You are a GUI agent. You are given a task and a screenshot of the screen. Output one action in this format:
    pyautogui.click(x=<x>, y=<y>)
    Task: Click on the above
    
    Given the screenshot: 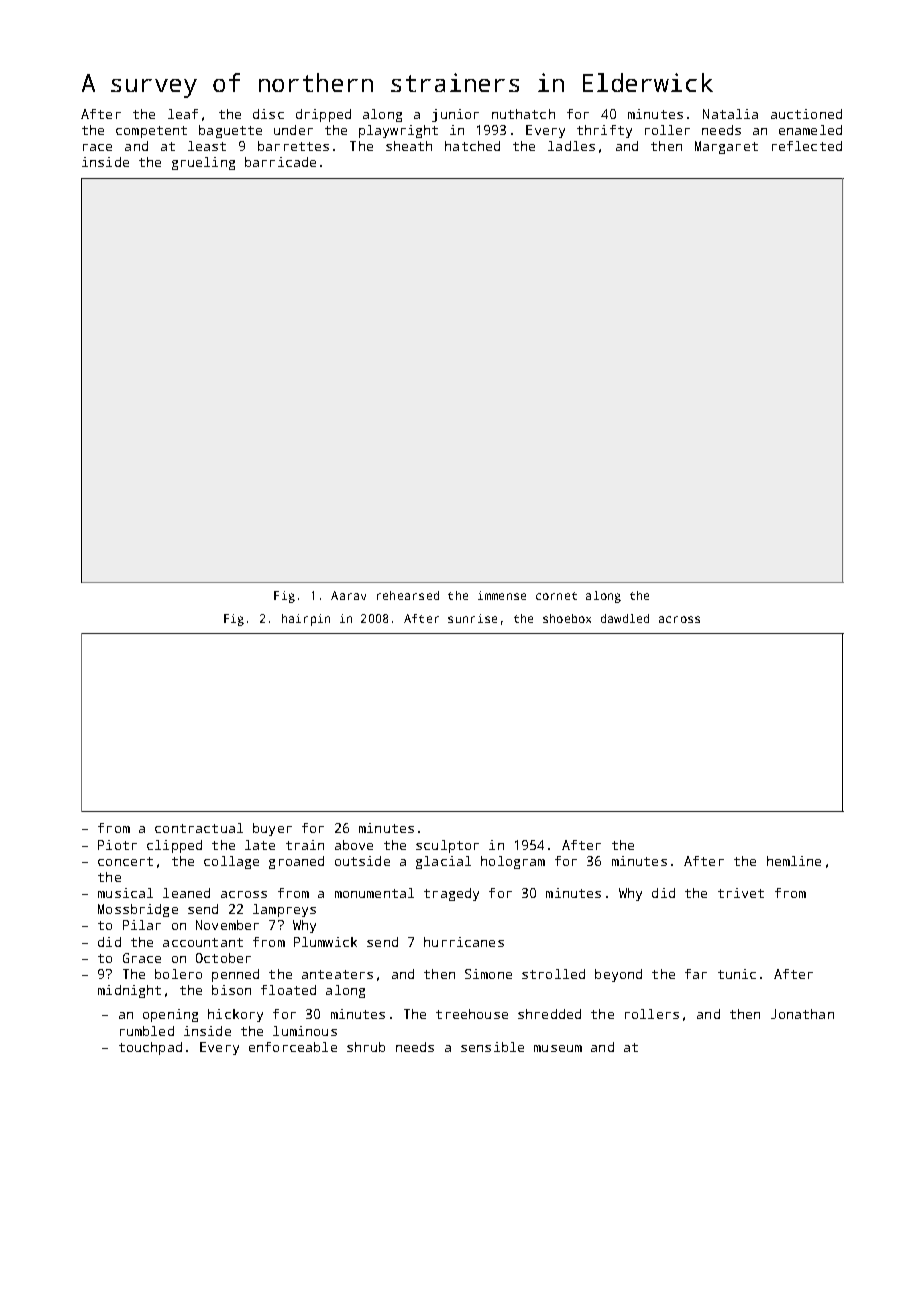 What is the action you would take?
    pyautogui.click(x=354, y=845)
